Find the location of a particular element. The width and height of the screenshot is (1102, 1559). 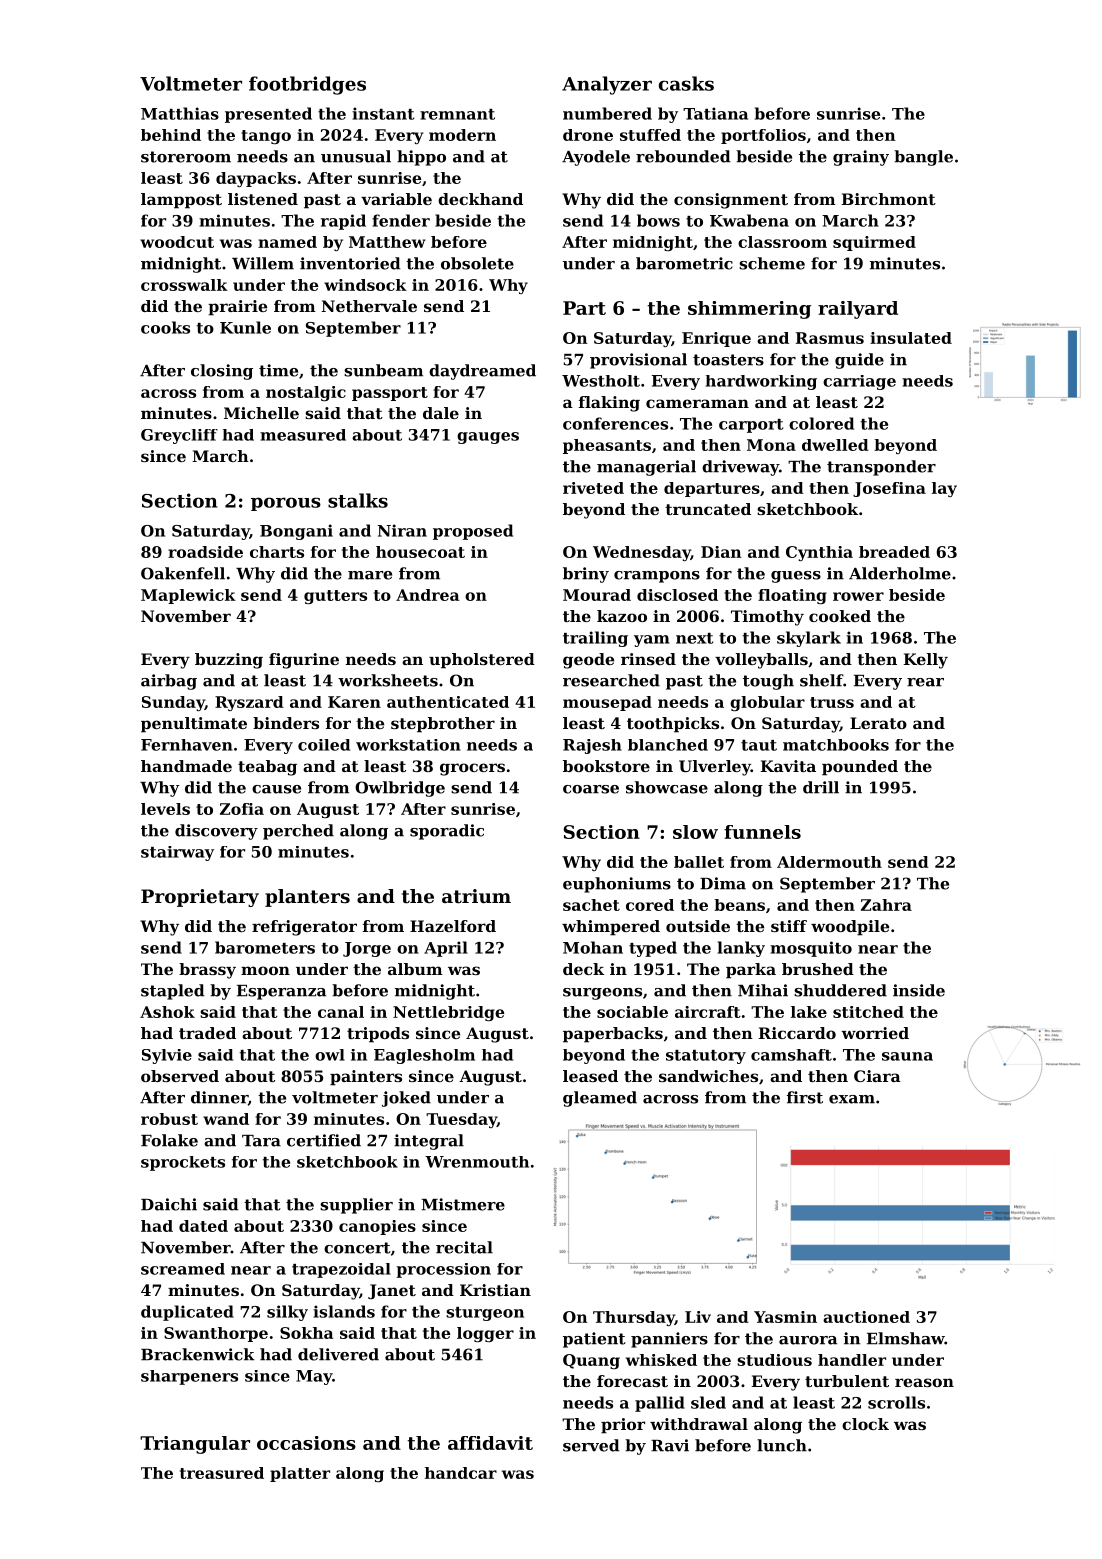

squirmed is located at coordinates (874, 243).
